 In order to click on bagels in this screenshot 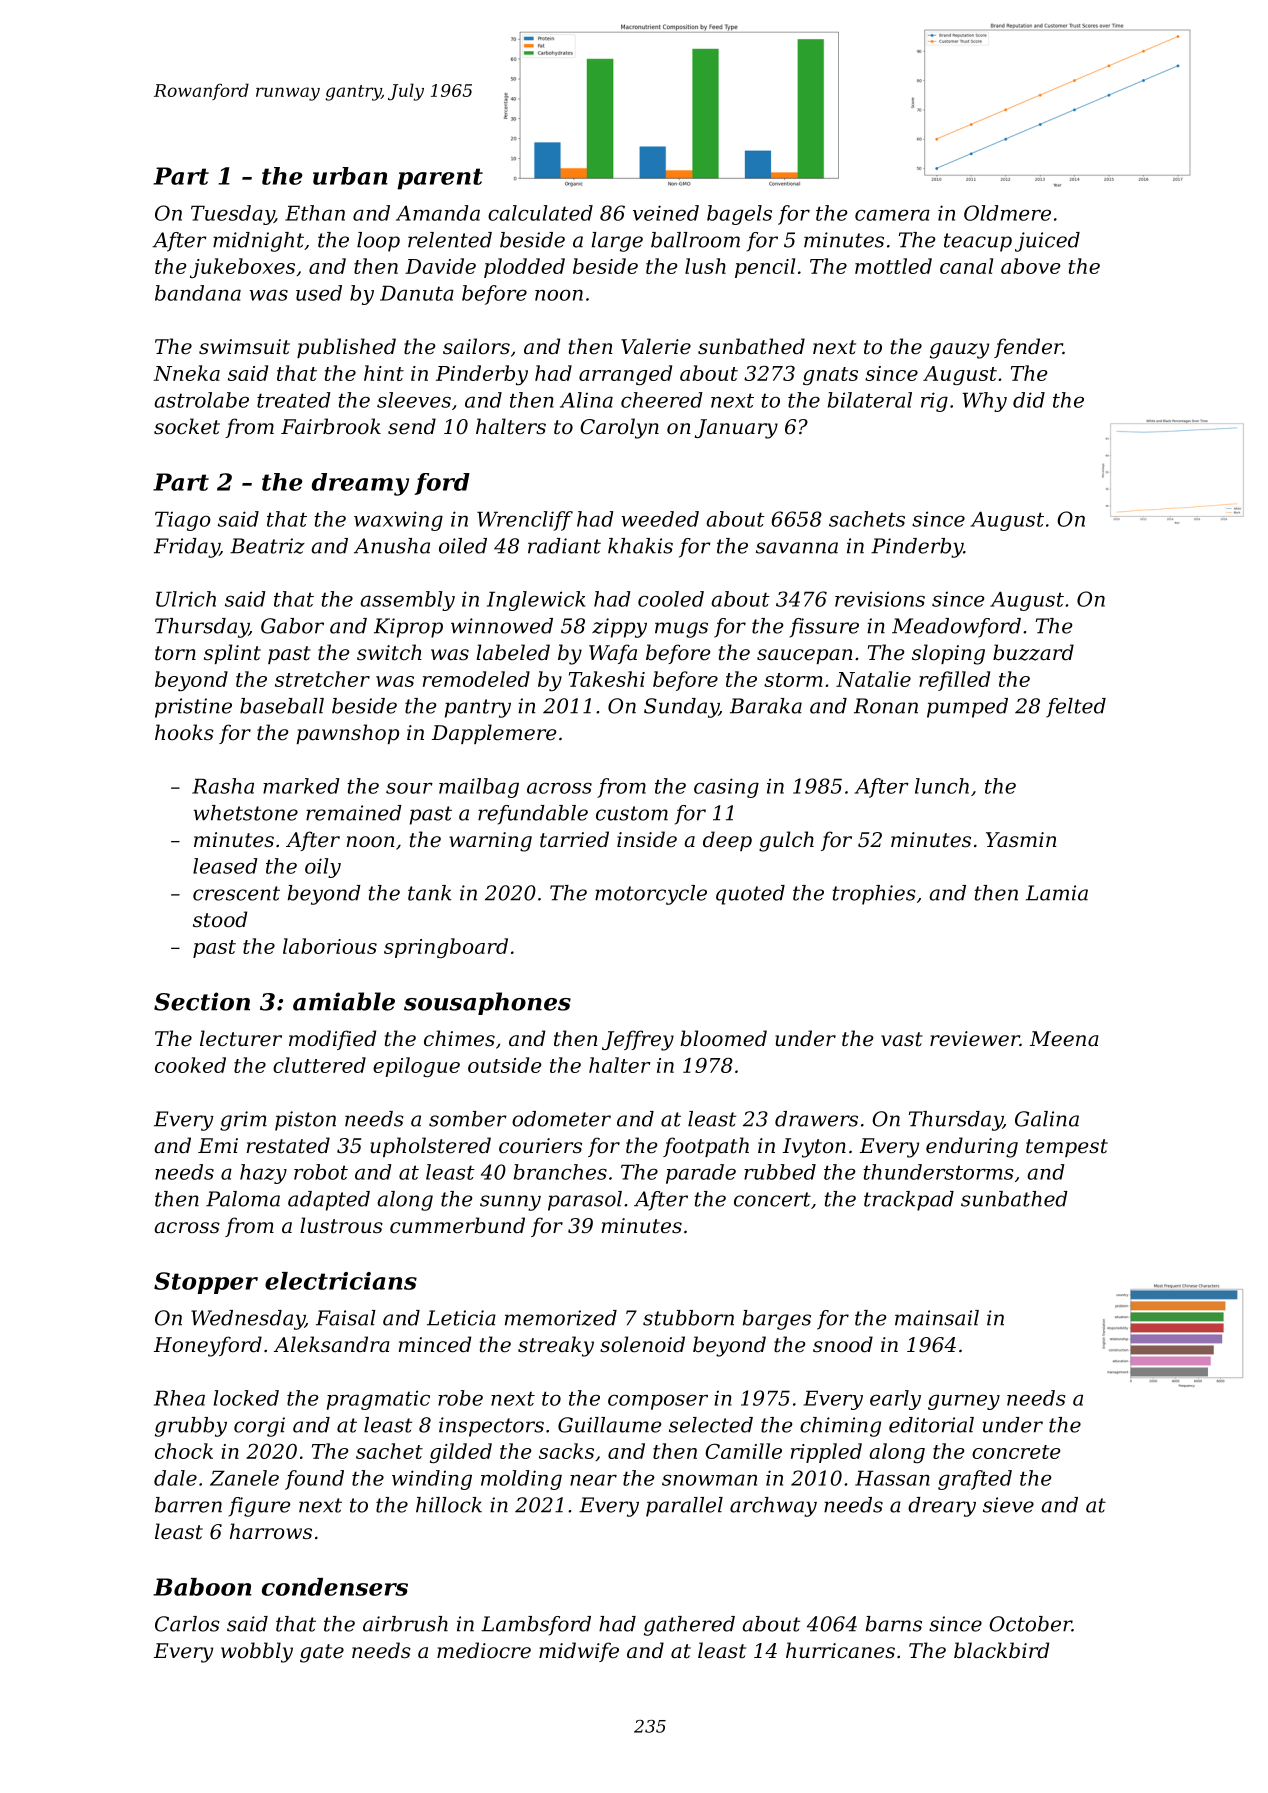, I will do `click(739, 215)`.
